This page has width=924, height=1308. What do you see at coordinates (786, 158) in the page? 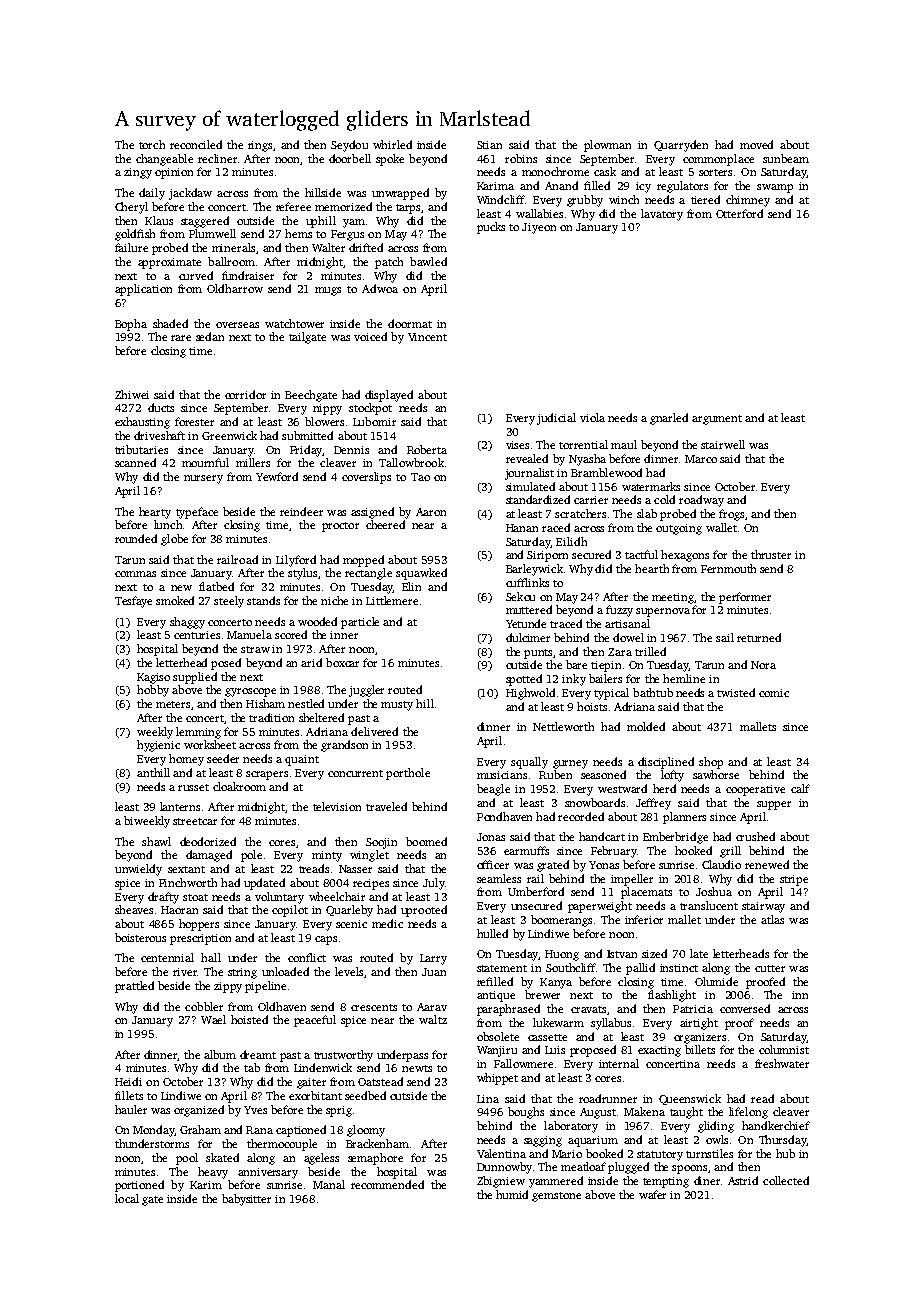
I see `sunbeam` at bounding box center [786, 158].
